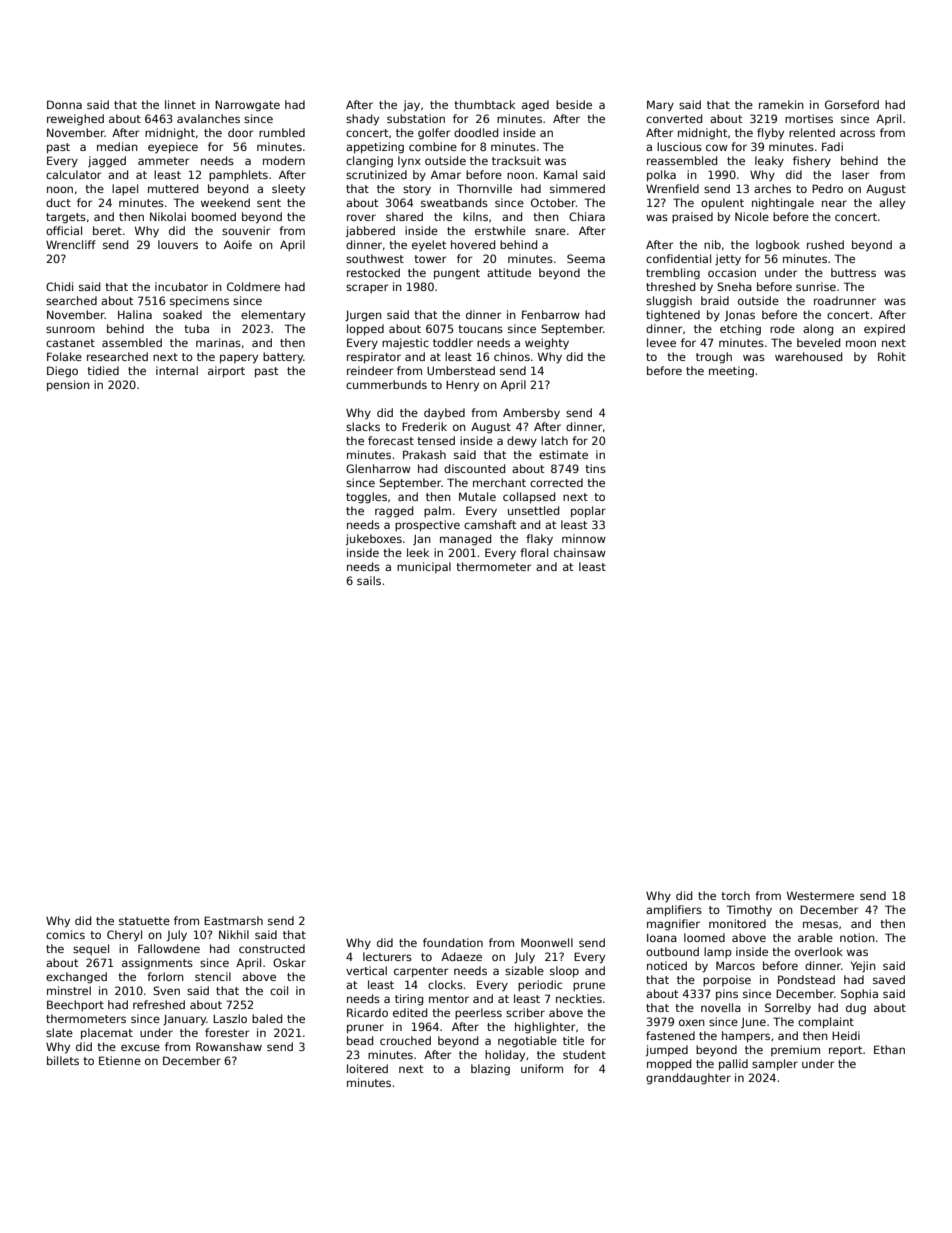 This image has height=1233, width=952. What do you see at coordinates (180, 104) in the image?
I see `linnet` at bounding box center [180, 104].
